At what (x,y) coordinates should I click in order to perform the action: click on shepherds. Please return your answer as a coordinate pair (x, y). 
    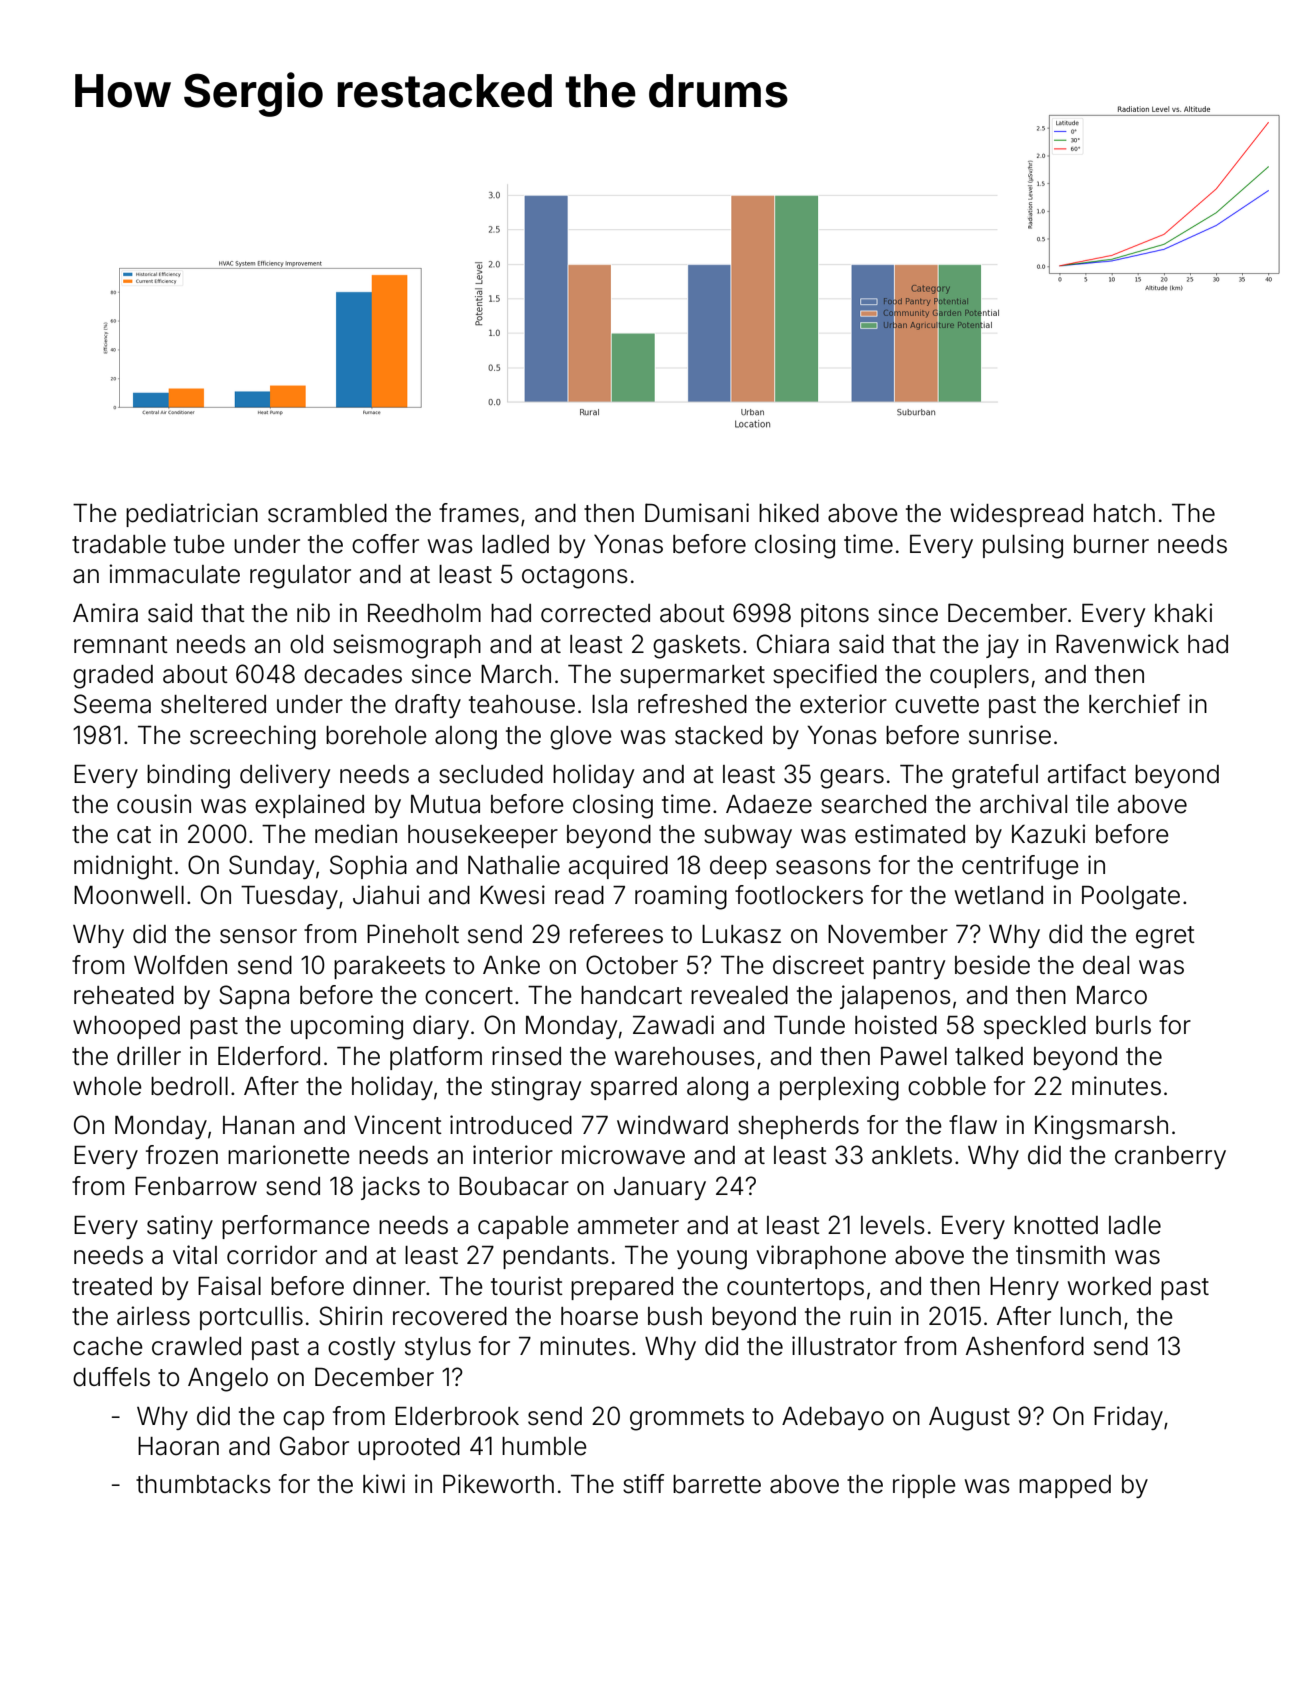
    Looking at the image, I should click on (798, 1127).
